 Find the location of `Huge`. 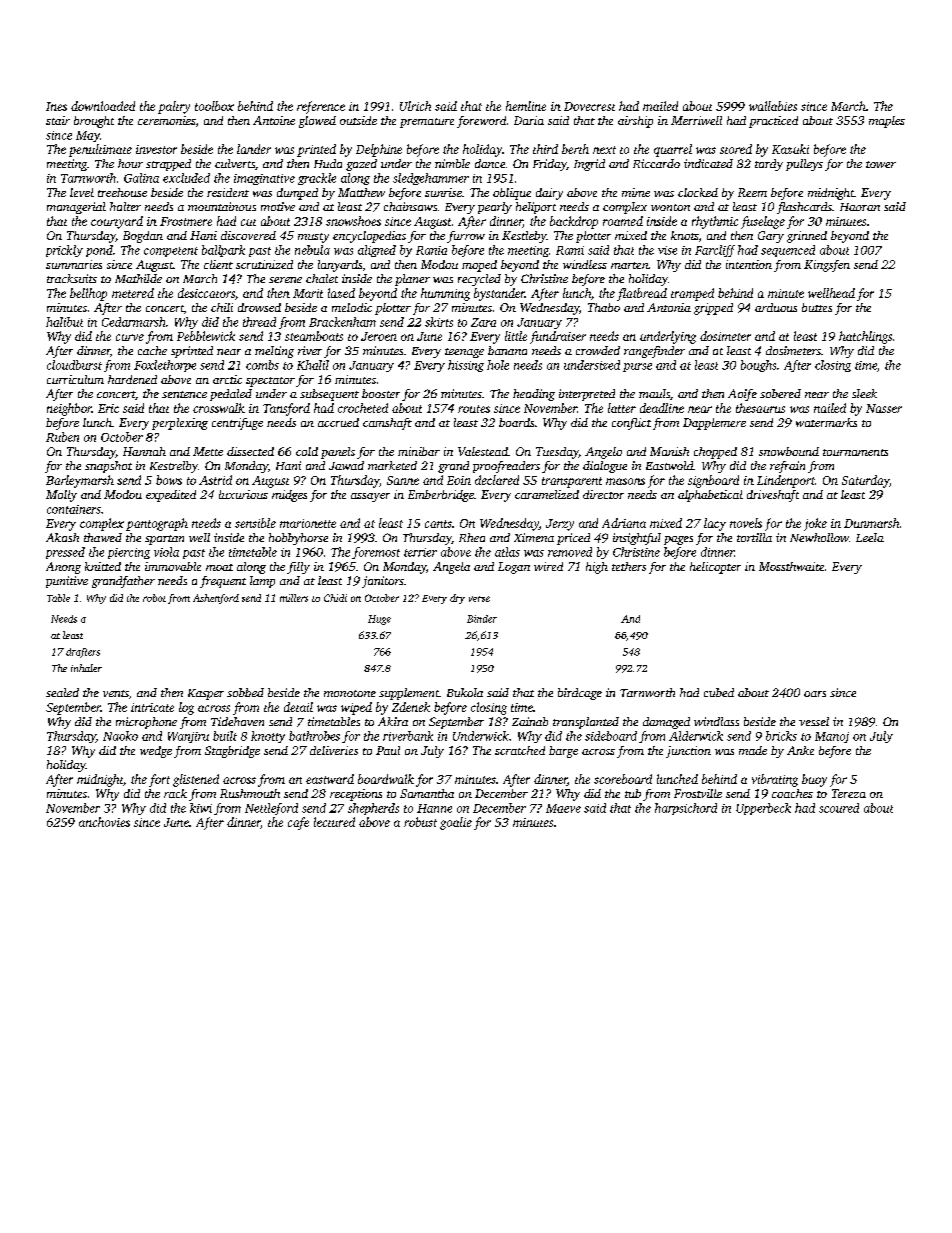

Huge is located at coordinates (379, 620).
